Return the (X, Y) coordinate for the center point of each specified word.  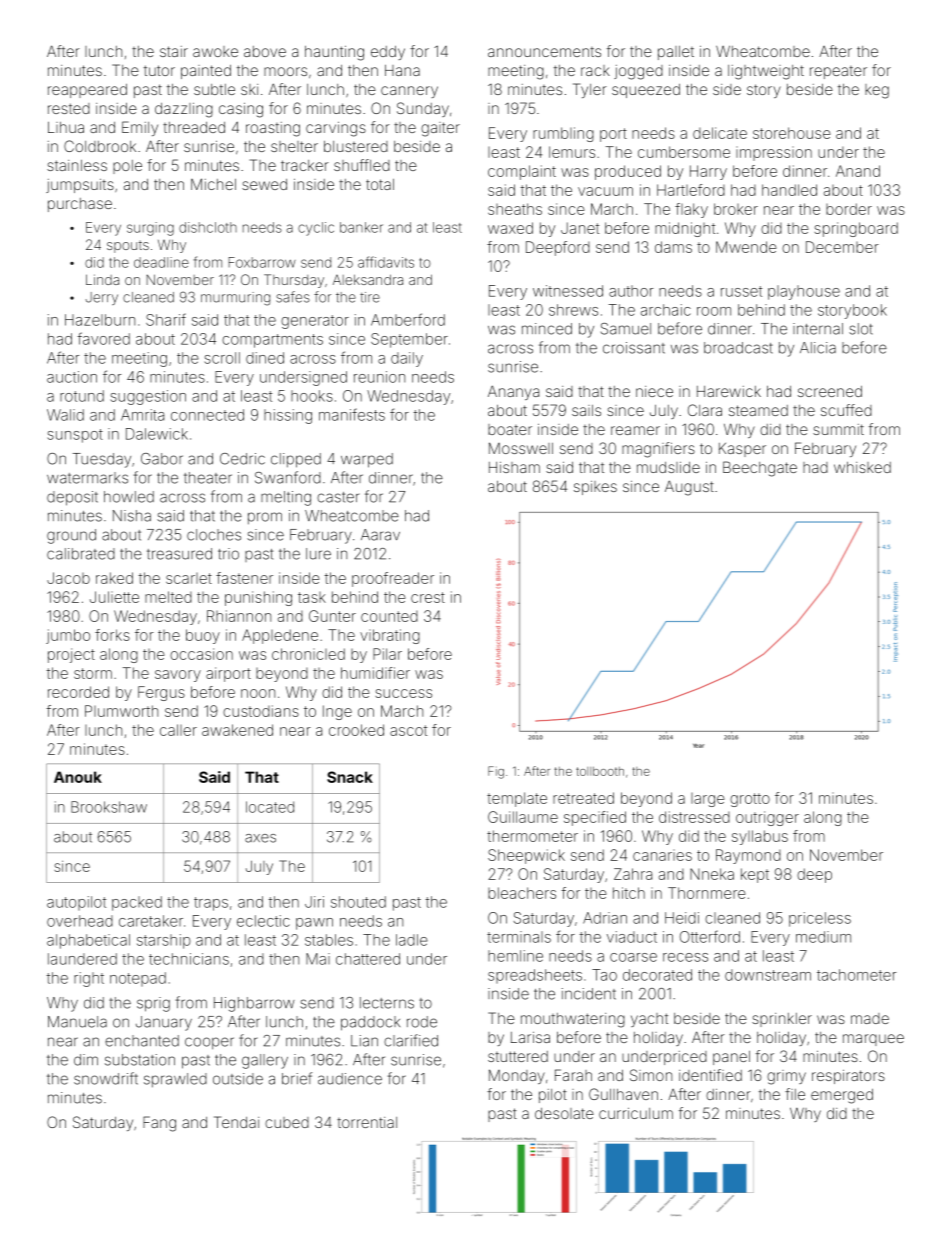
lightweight (766, 72)
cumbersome (684, 152)
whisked (862, 467)
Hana (402, 70)
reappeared (87, 91)
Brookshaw (109, 807)
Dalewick (157, 434)
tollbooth (600, 771)
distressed (694, 817)
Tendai (236, 1122)
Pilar (387, 654)
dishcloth (208, 227)
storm (93, 673)
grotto (750, 800)
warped (367, 460)
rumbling (563, 134)
